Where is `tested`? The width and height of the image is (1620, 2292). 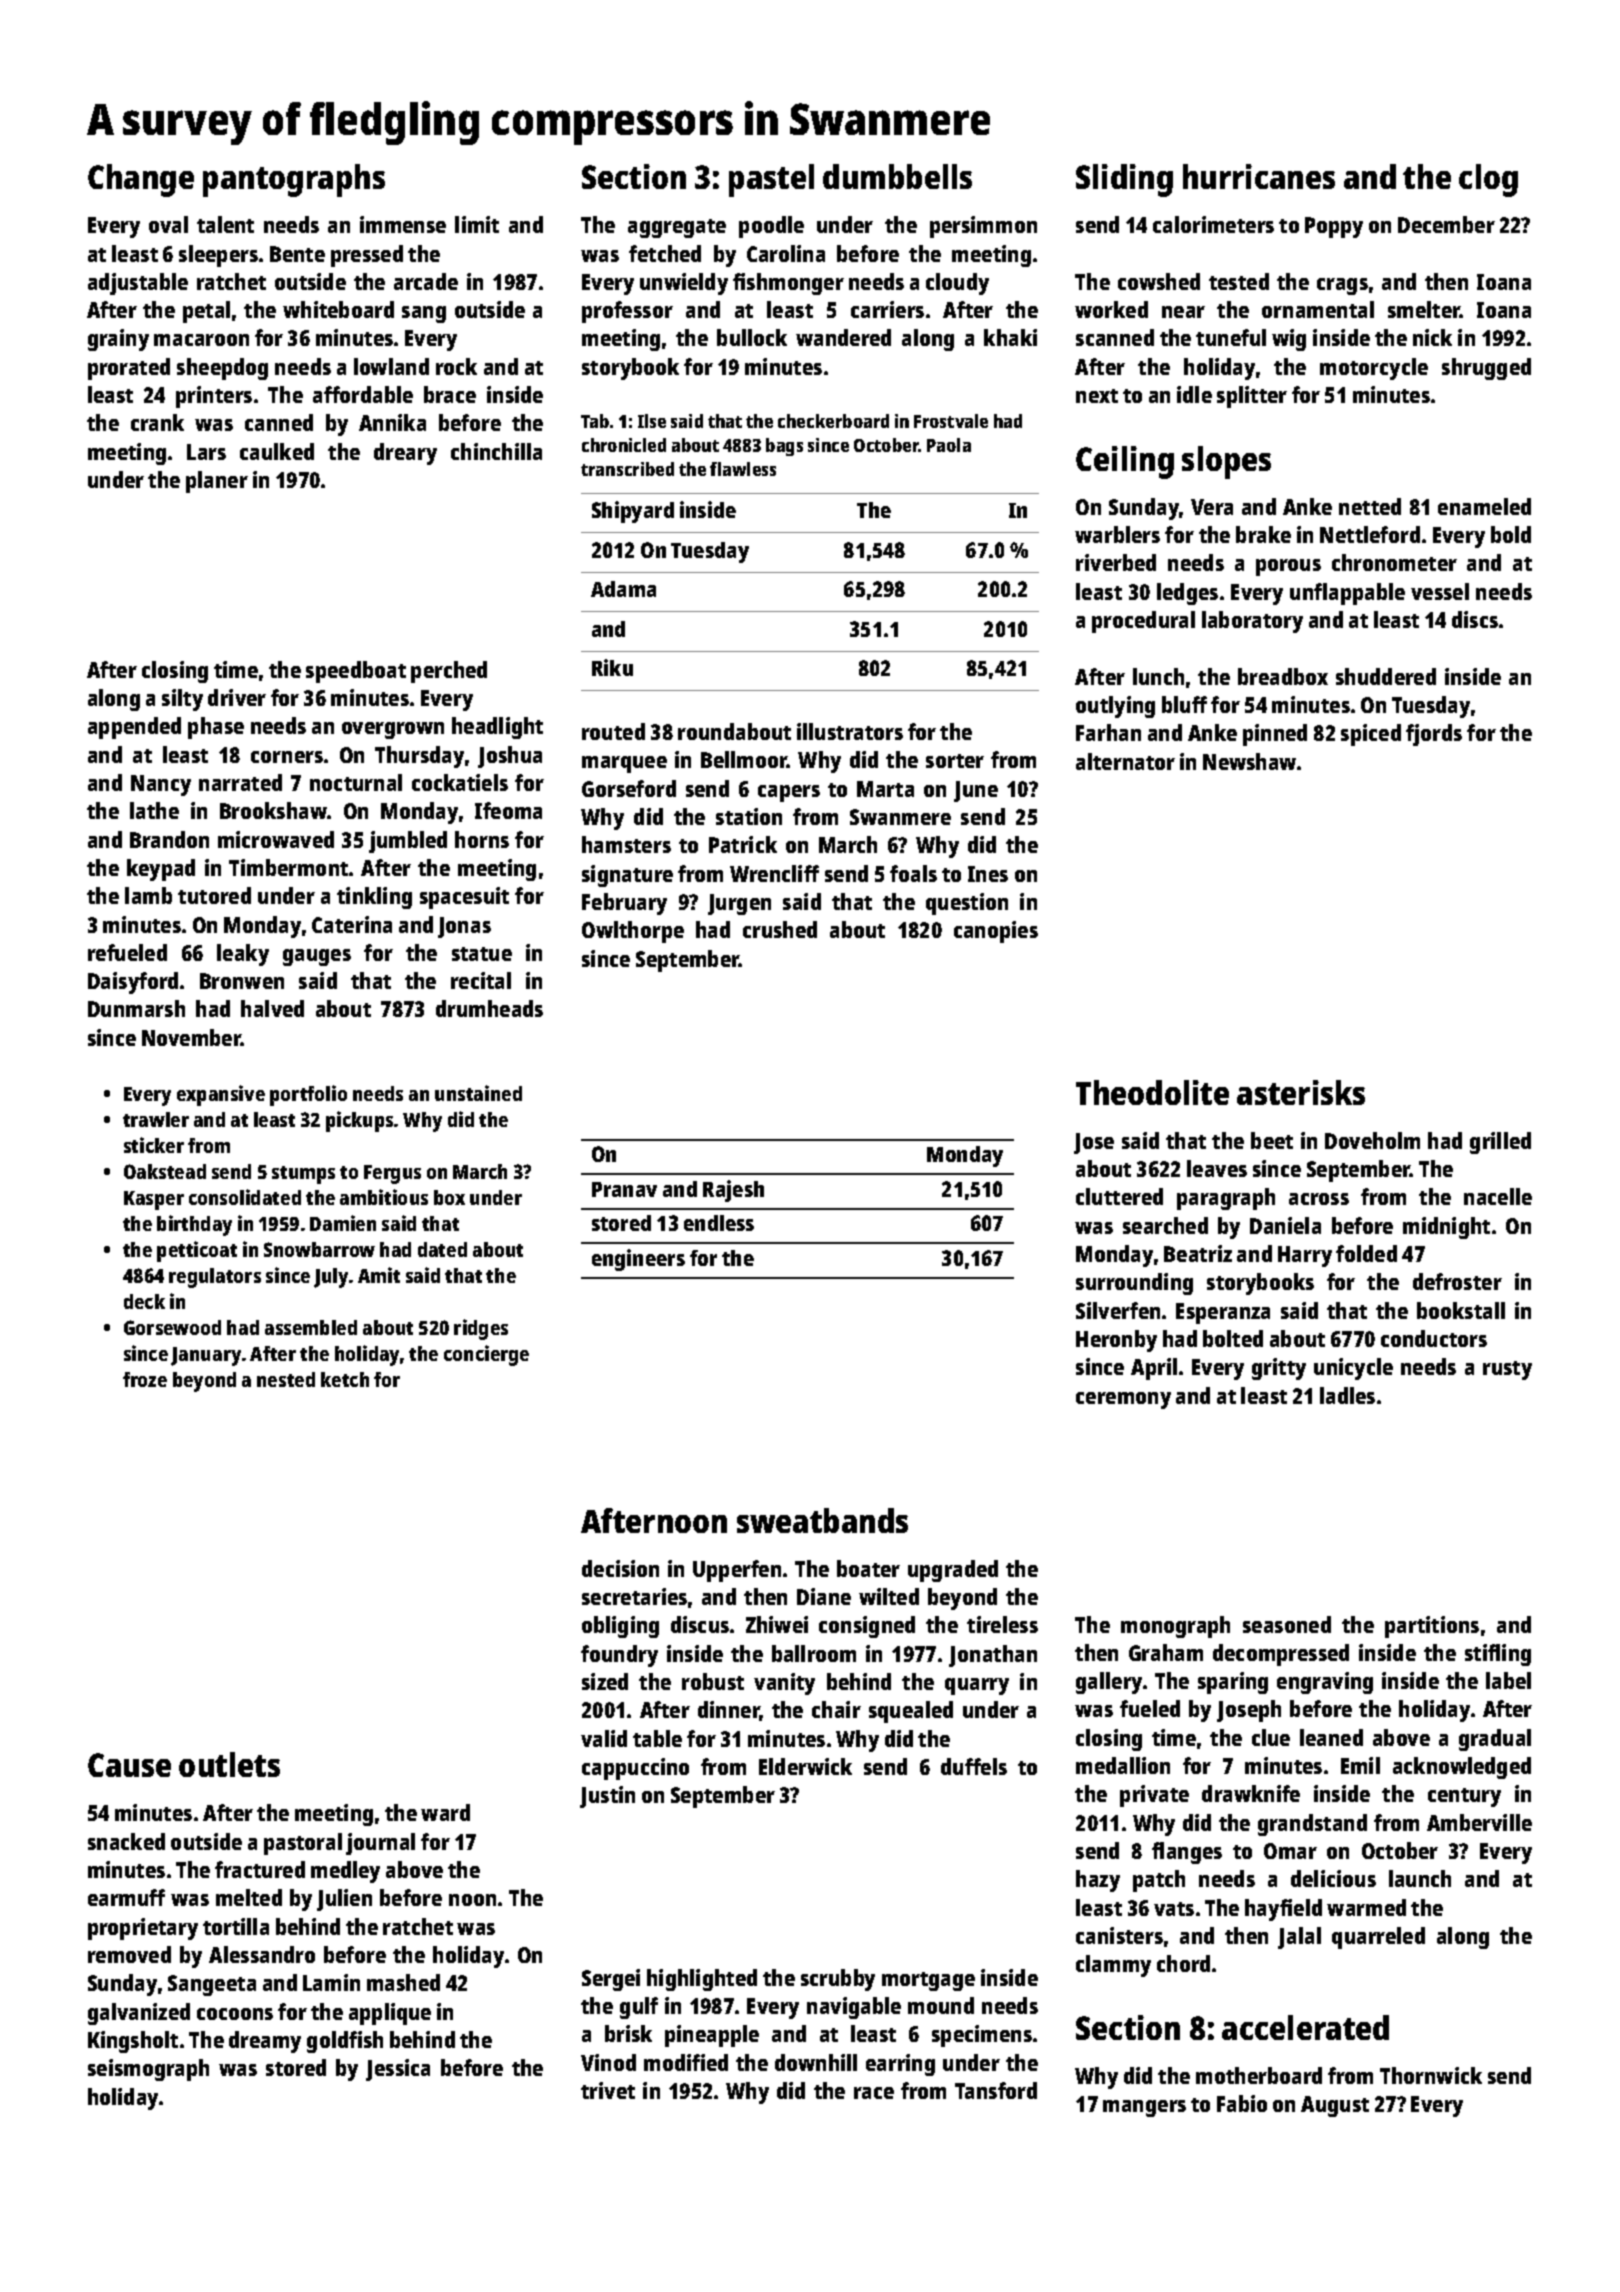
tested is located at coordinates (1239, 281).
